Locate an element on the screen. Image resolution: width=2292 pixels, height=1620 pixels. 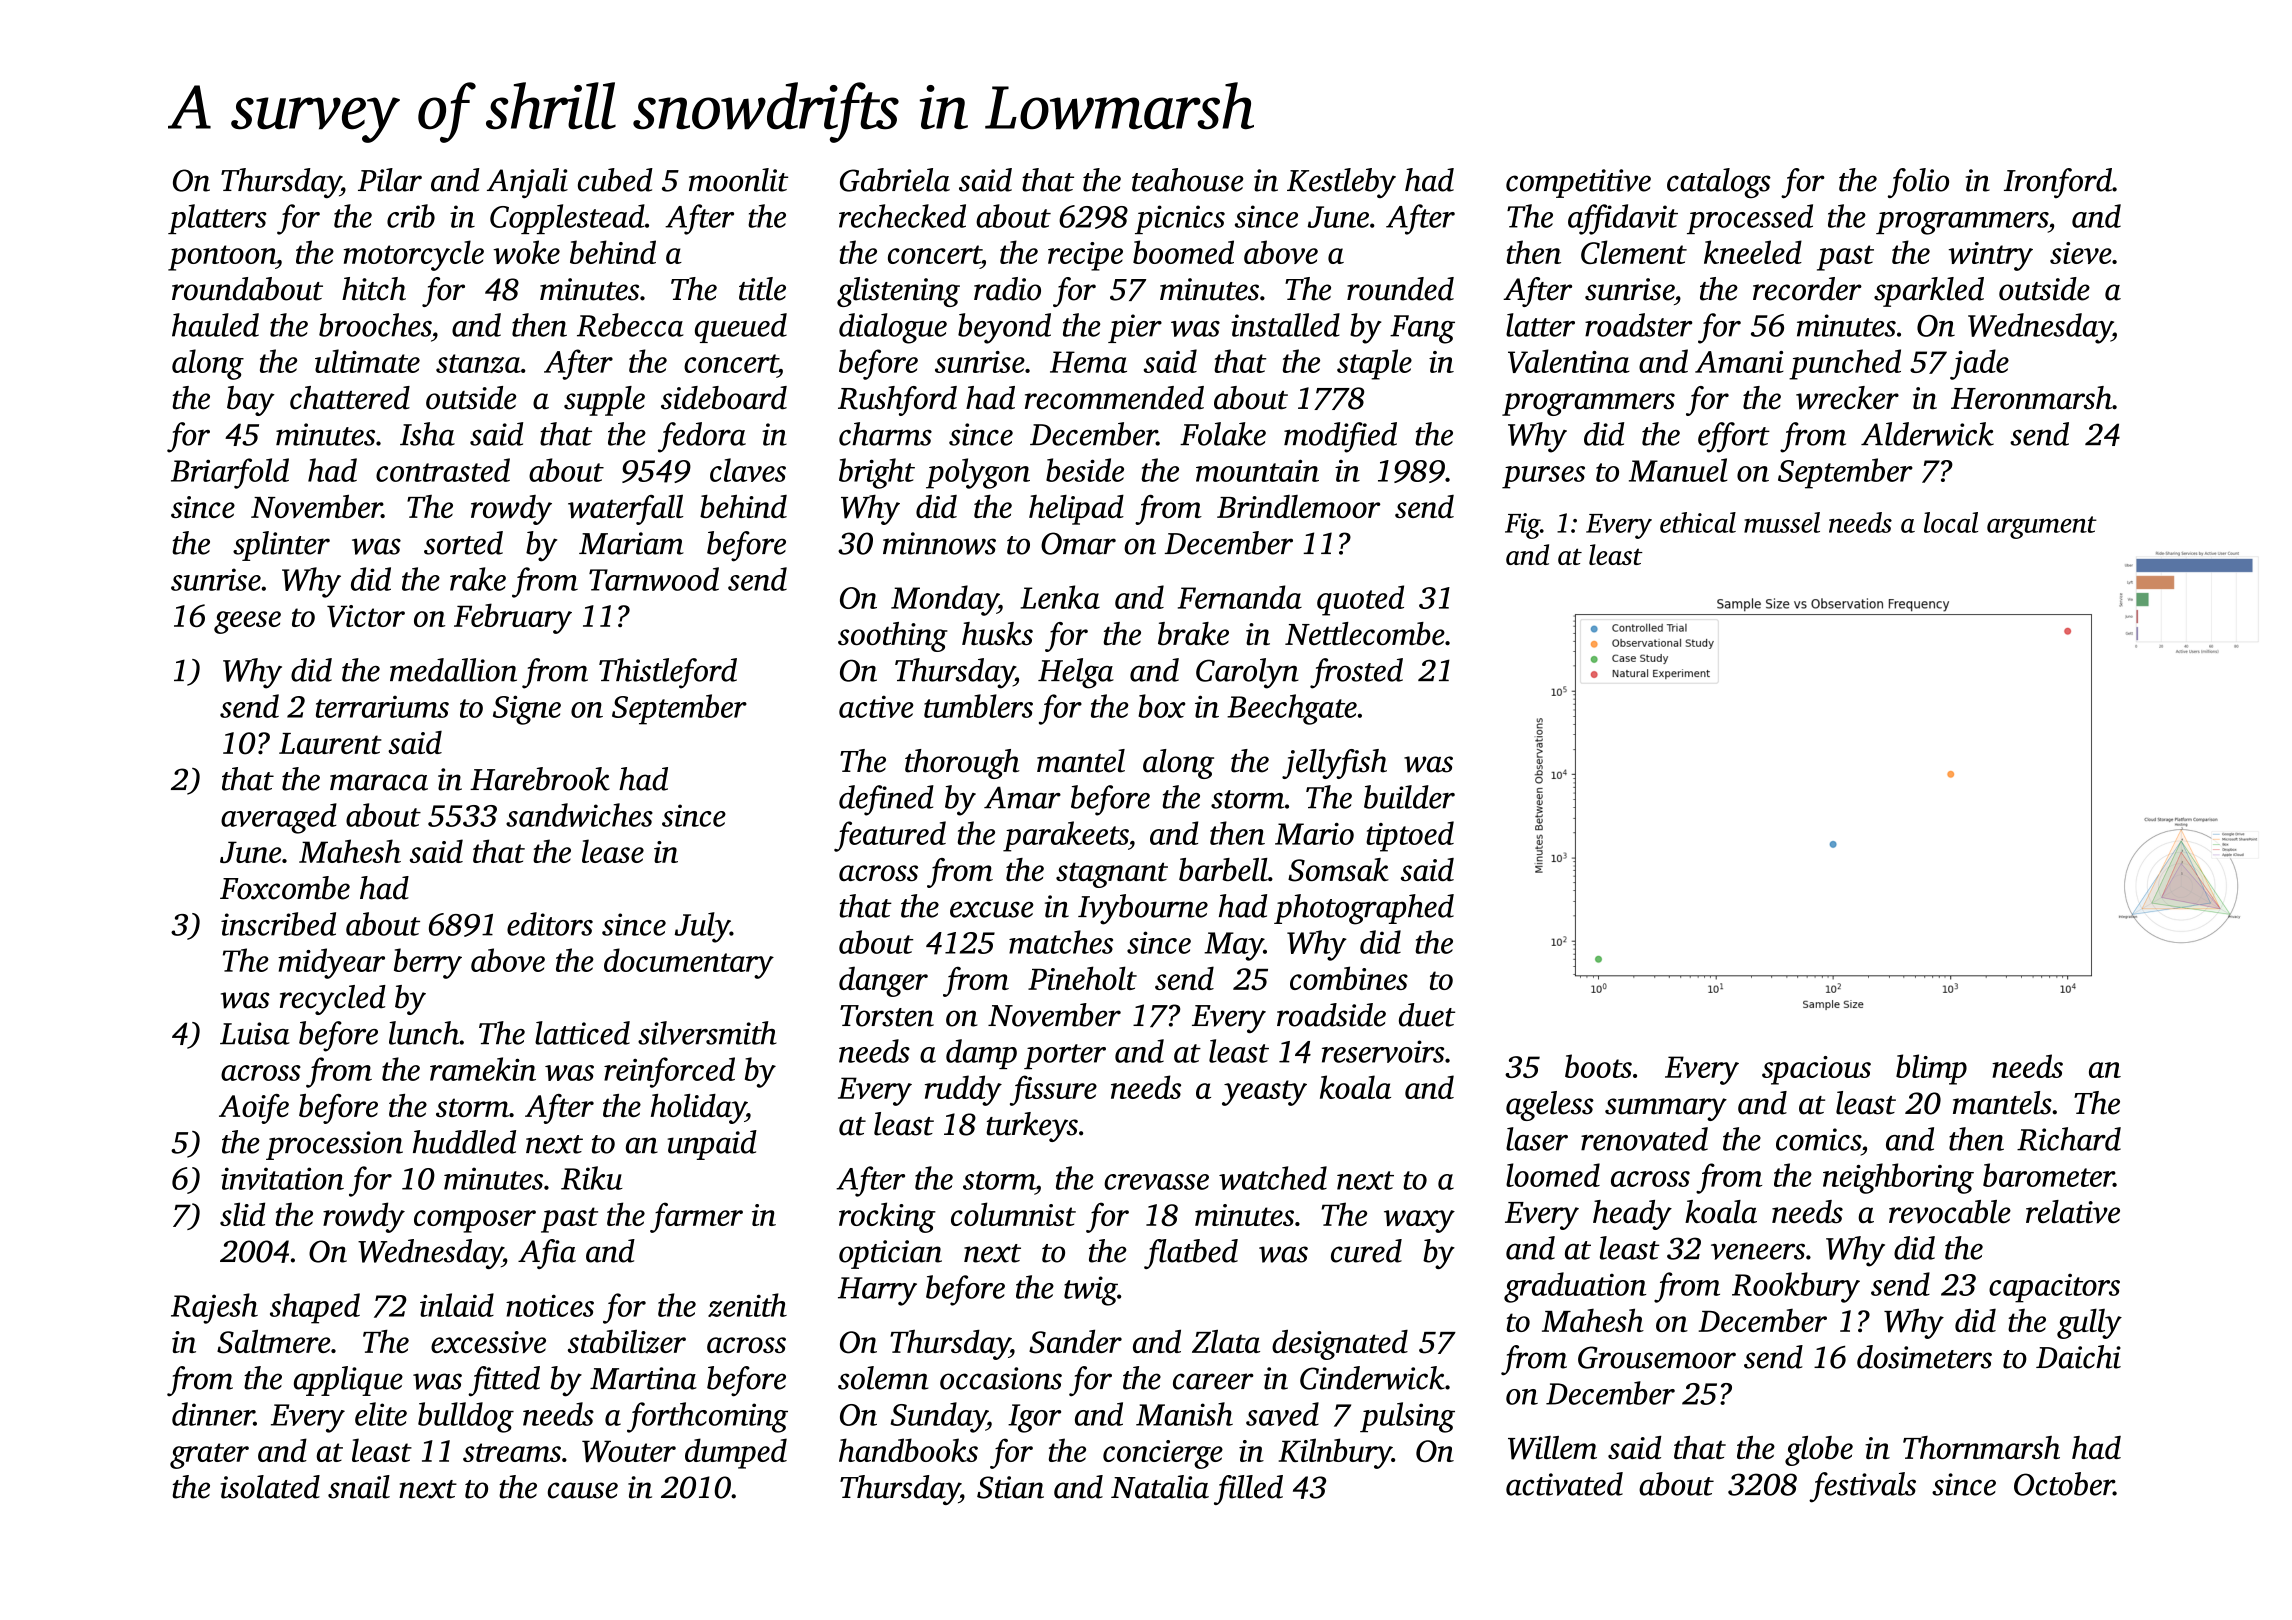
spacious is located at coordinates (1816, 1070).
